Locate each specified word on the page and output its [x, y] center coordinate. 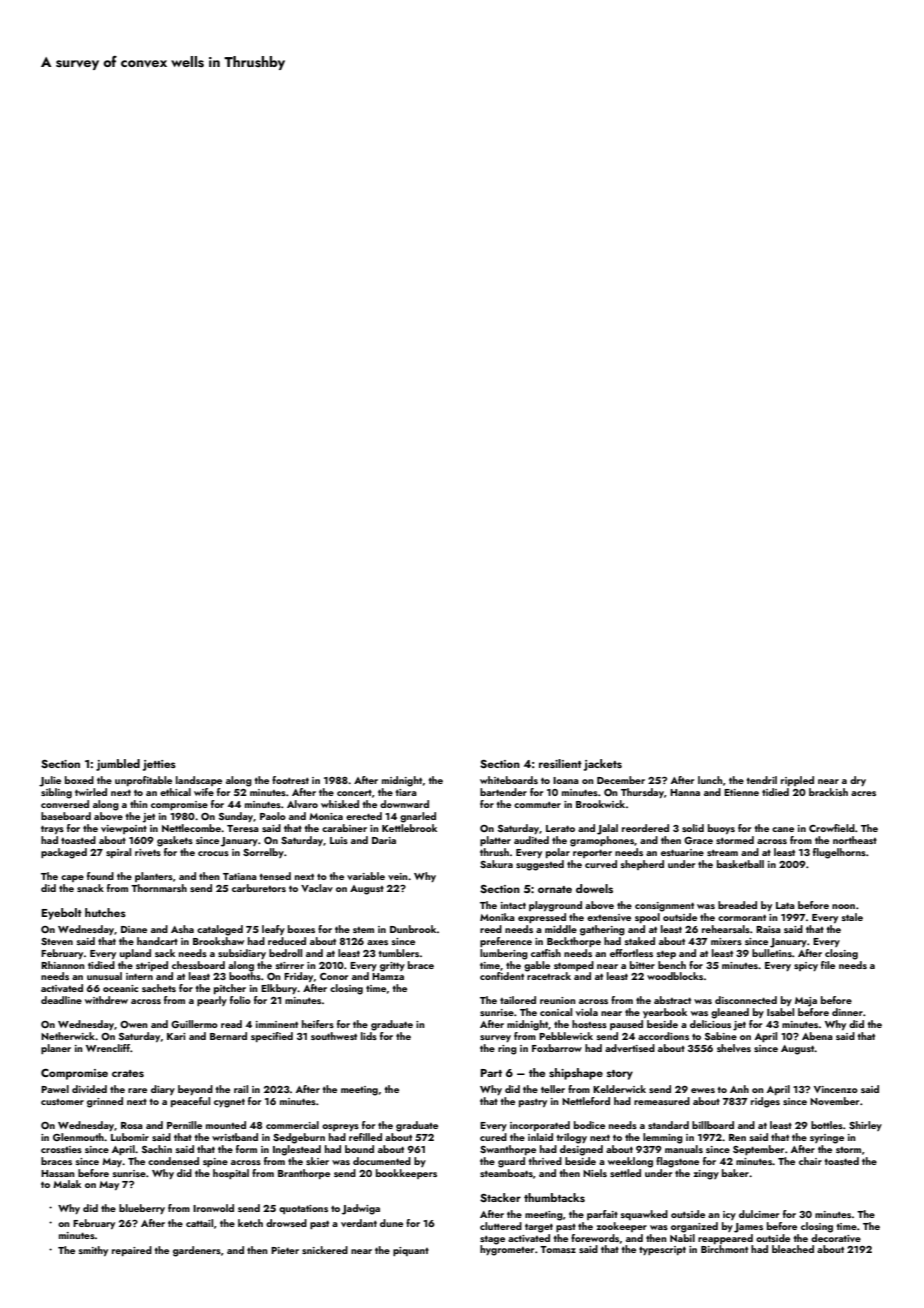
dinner [847, 1012]
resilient [560, 763]
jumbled [118, 765]
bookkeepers [406, 1174]
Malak [67, 1184]
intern [139, 976]
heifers [318, 1024]
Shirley [865, 1126]
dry [858, 781]
